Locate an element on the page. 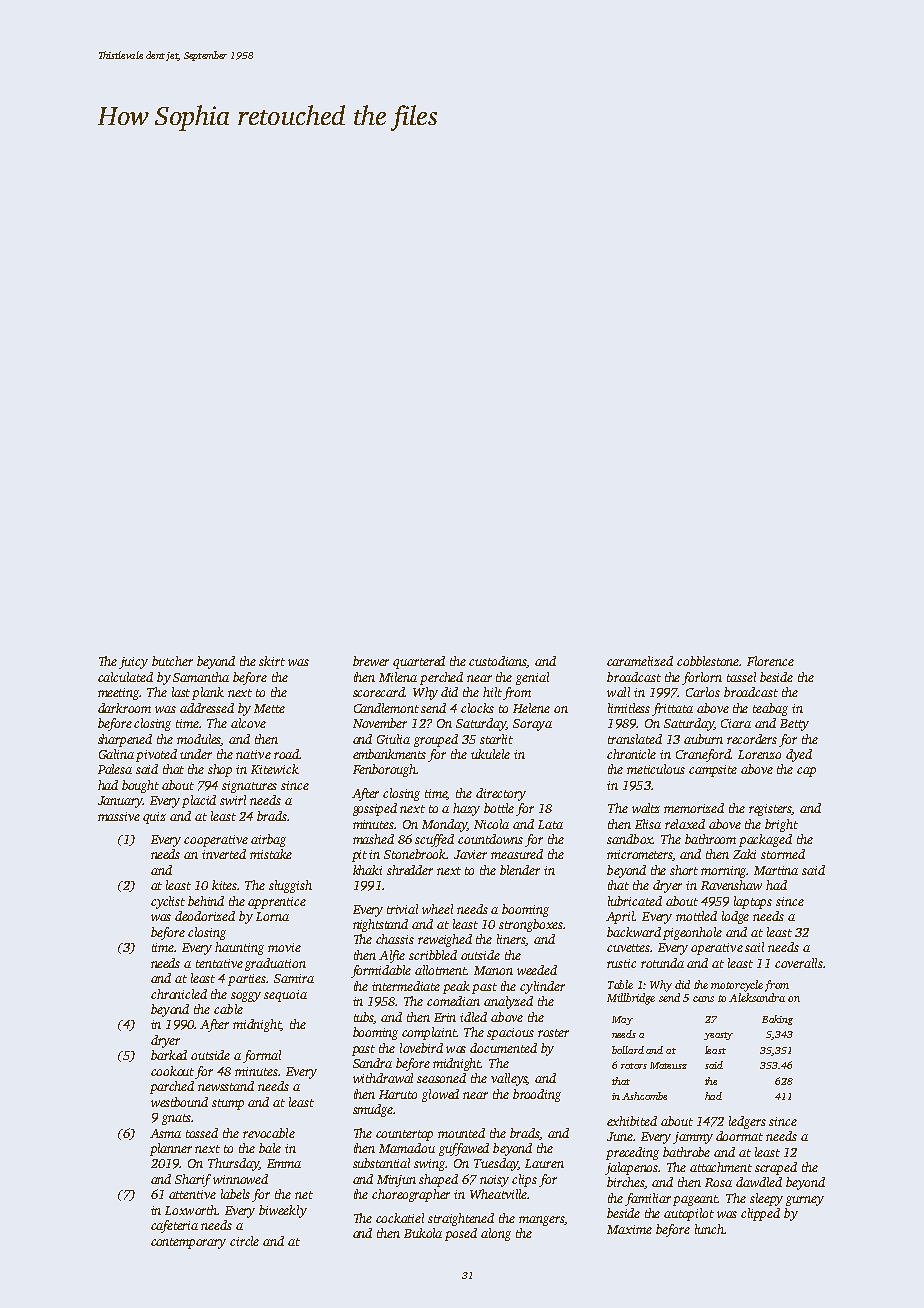 Image resolution: width=924 pixels, height=1308 pixels. contemporary is located at coordinates (188, 1243).
